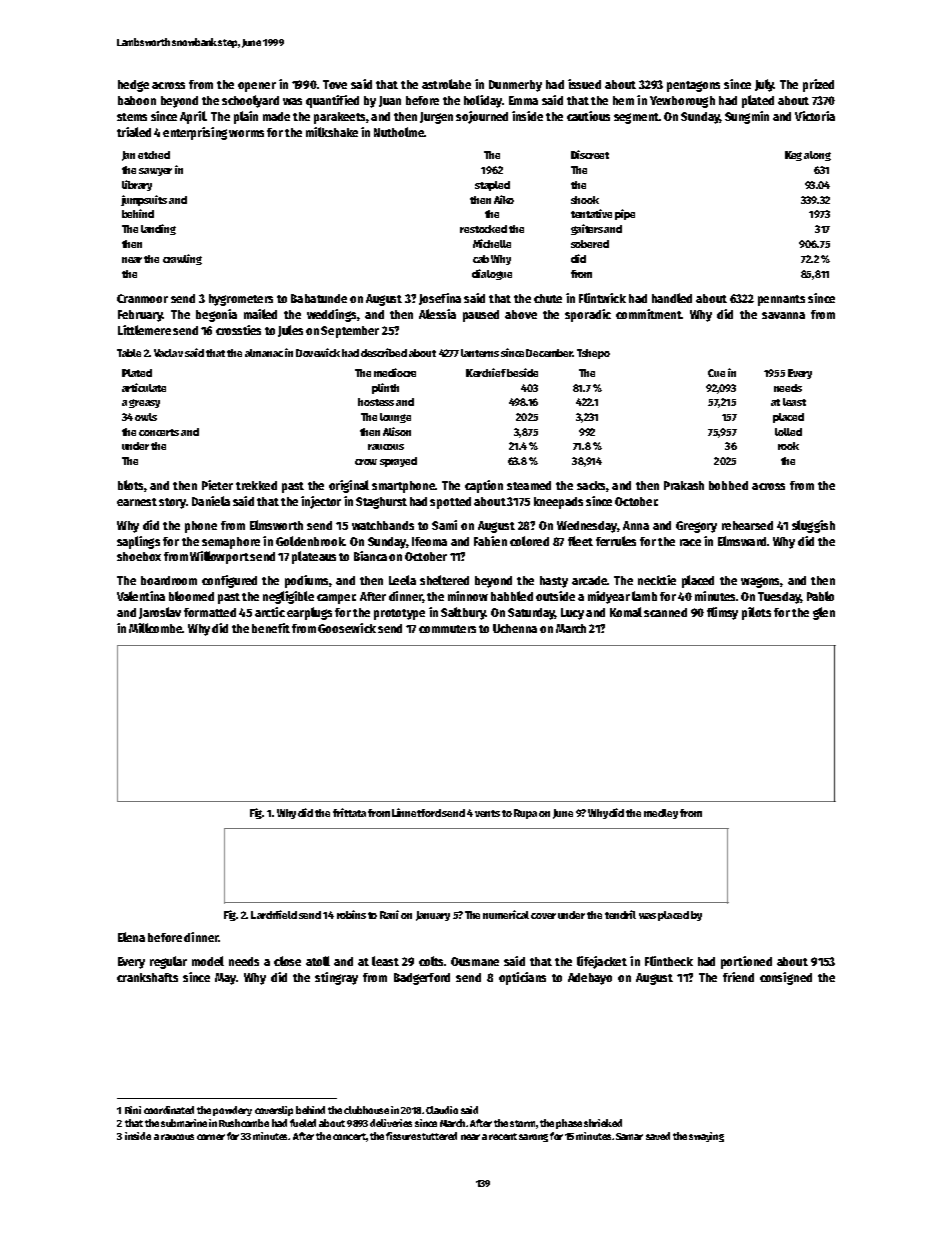  Describe the element at coordinates (210, 612) in the screenshot. I see `formatted` at that location.
